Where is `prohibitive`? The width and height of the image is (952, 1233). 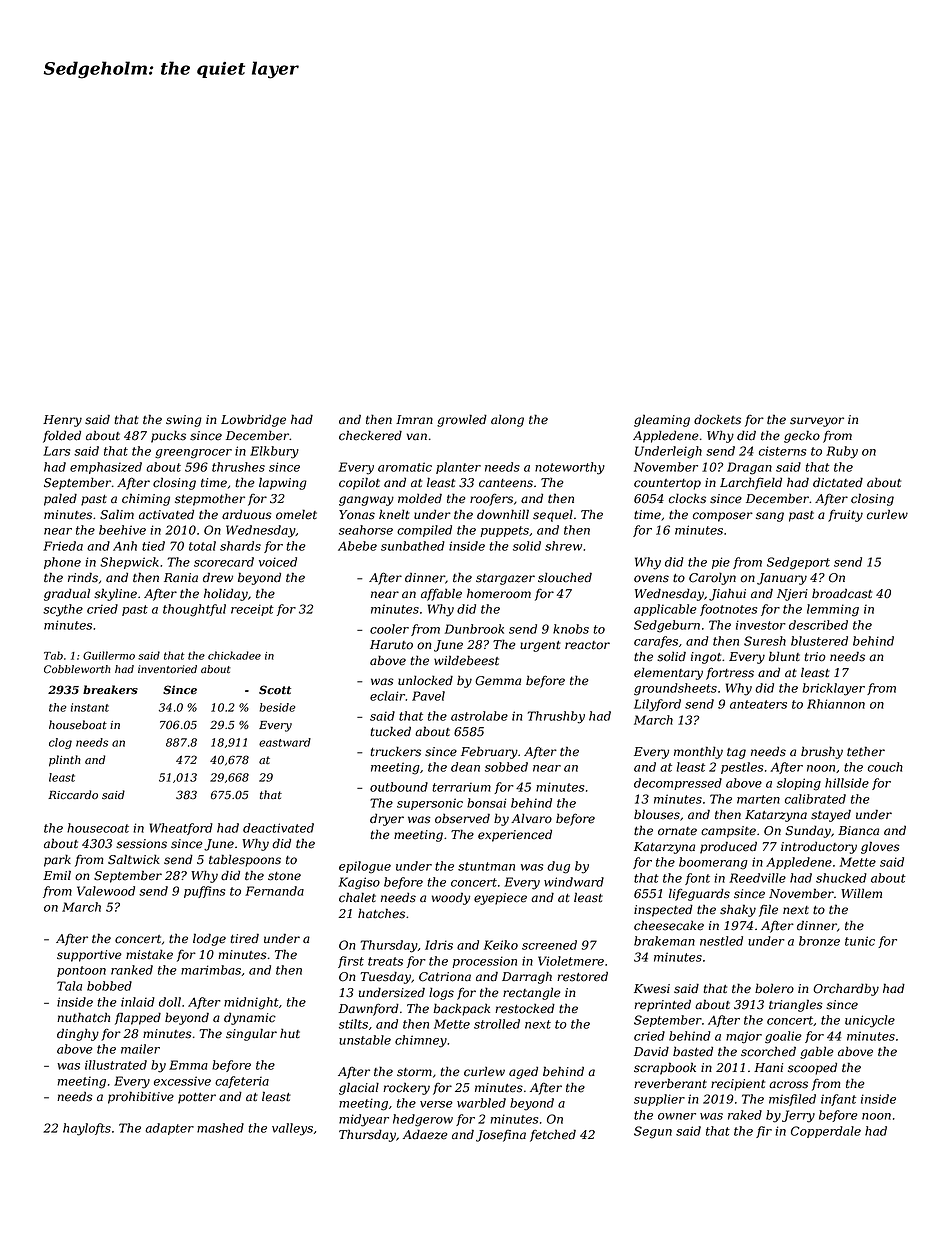
prohibitive is located at coordinates (141, 1097).
